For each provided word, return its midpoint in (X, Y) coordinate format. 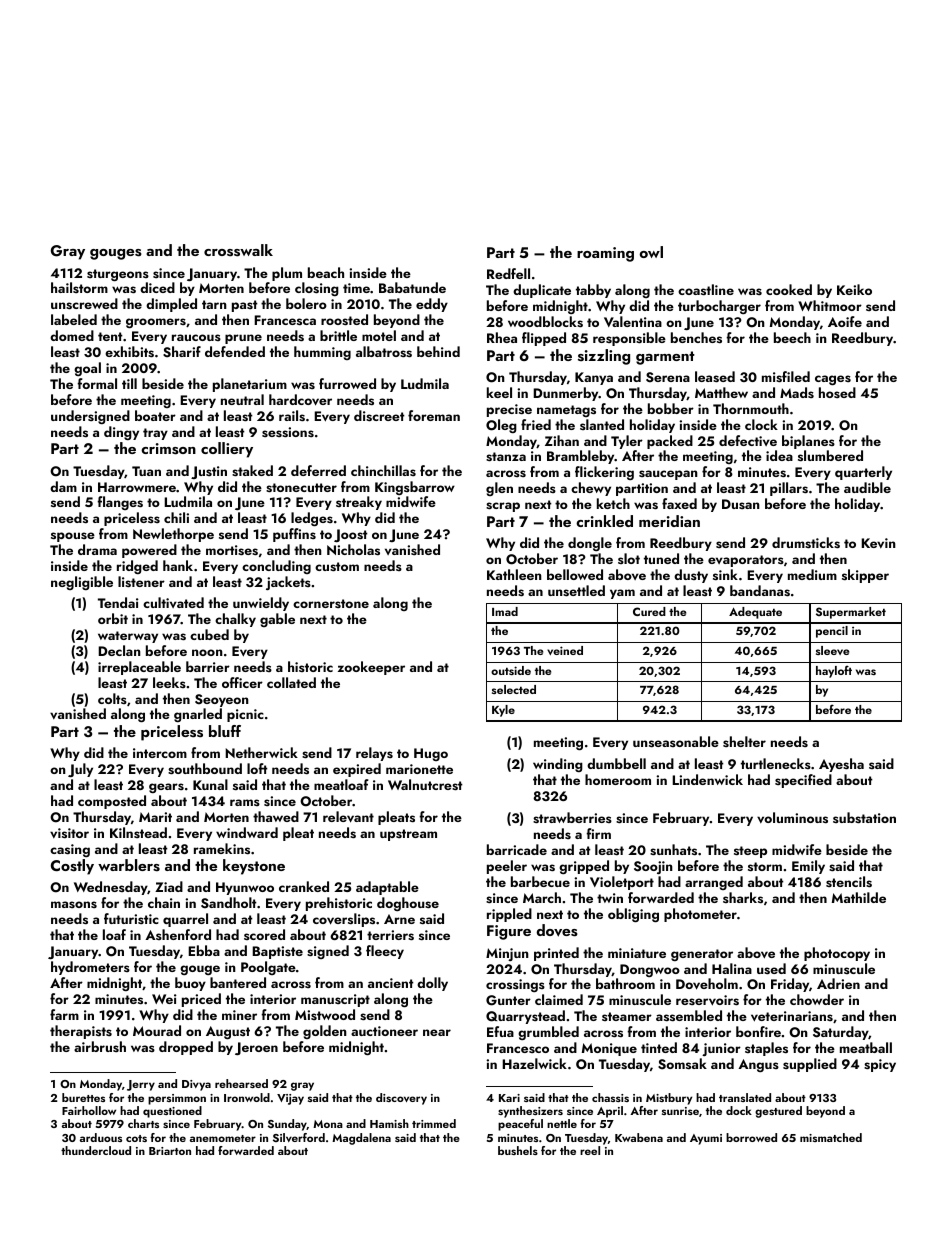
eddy (432, 305)
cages (833, 380)
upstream (408, 835)
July (80, 770)
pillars (789, 489)
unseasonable (676, 741)
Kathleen (514, 574)
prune (243, 339)
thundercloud (96, 1150)
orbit (113, 618)
